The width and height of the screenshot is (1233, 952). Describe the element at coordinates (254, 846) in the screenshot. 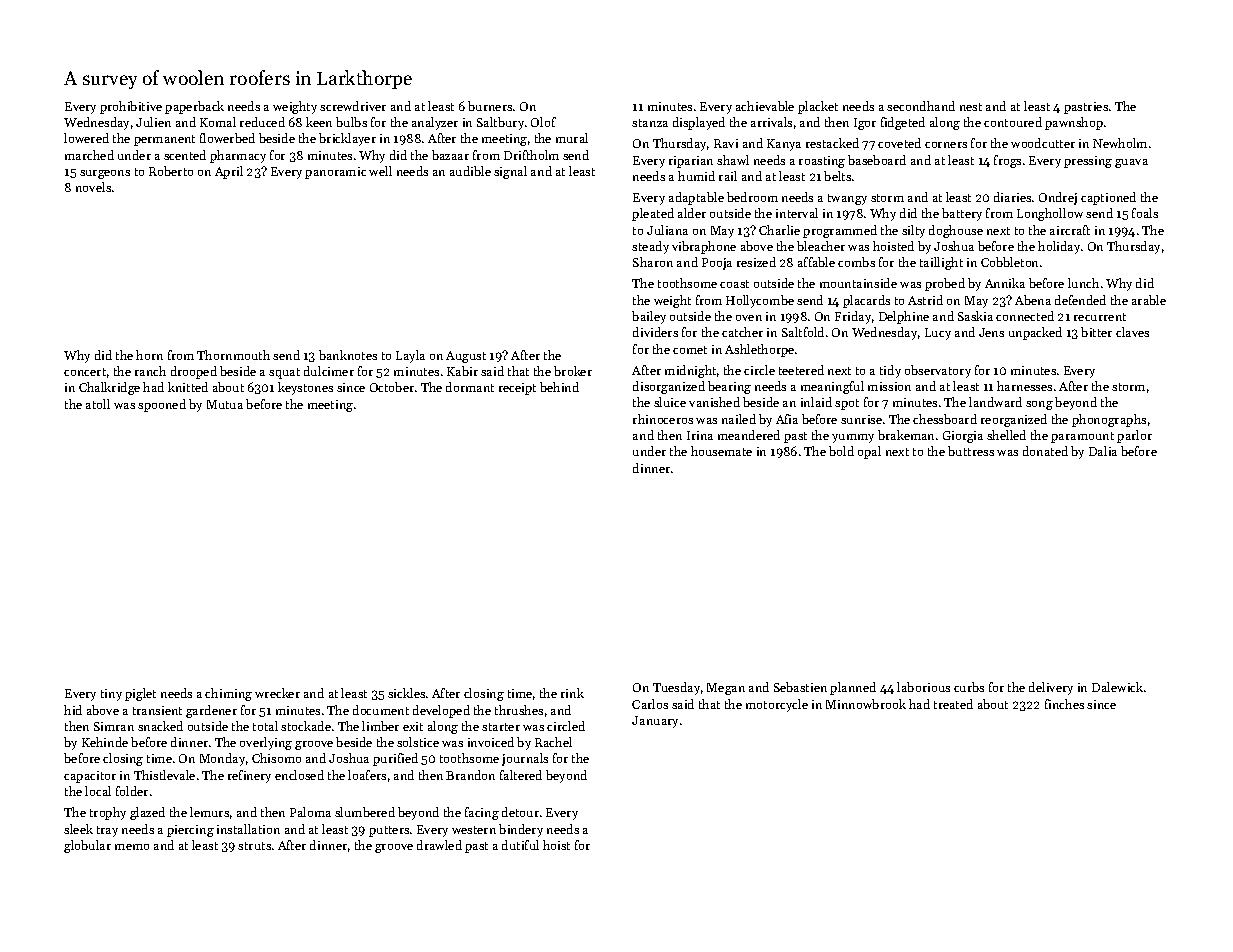

I see `struts` at that location.
